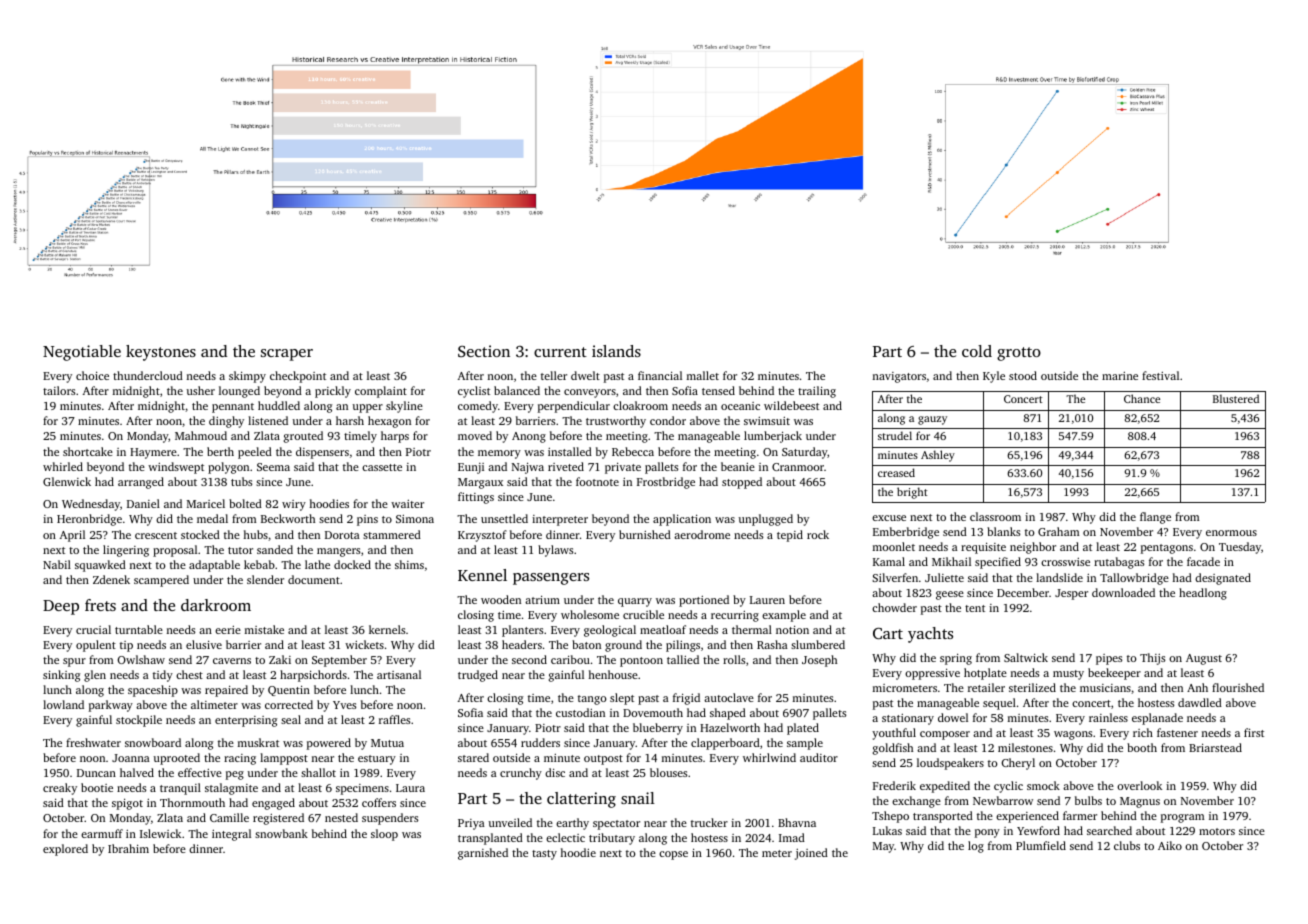 The height and width of the screenshot is (924, 1308). What do you see at coordinates (127, 804) in the screenshot?
I see `spigot` at bounding box center [127, 804].
